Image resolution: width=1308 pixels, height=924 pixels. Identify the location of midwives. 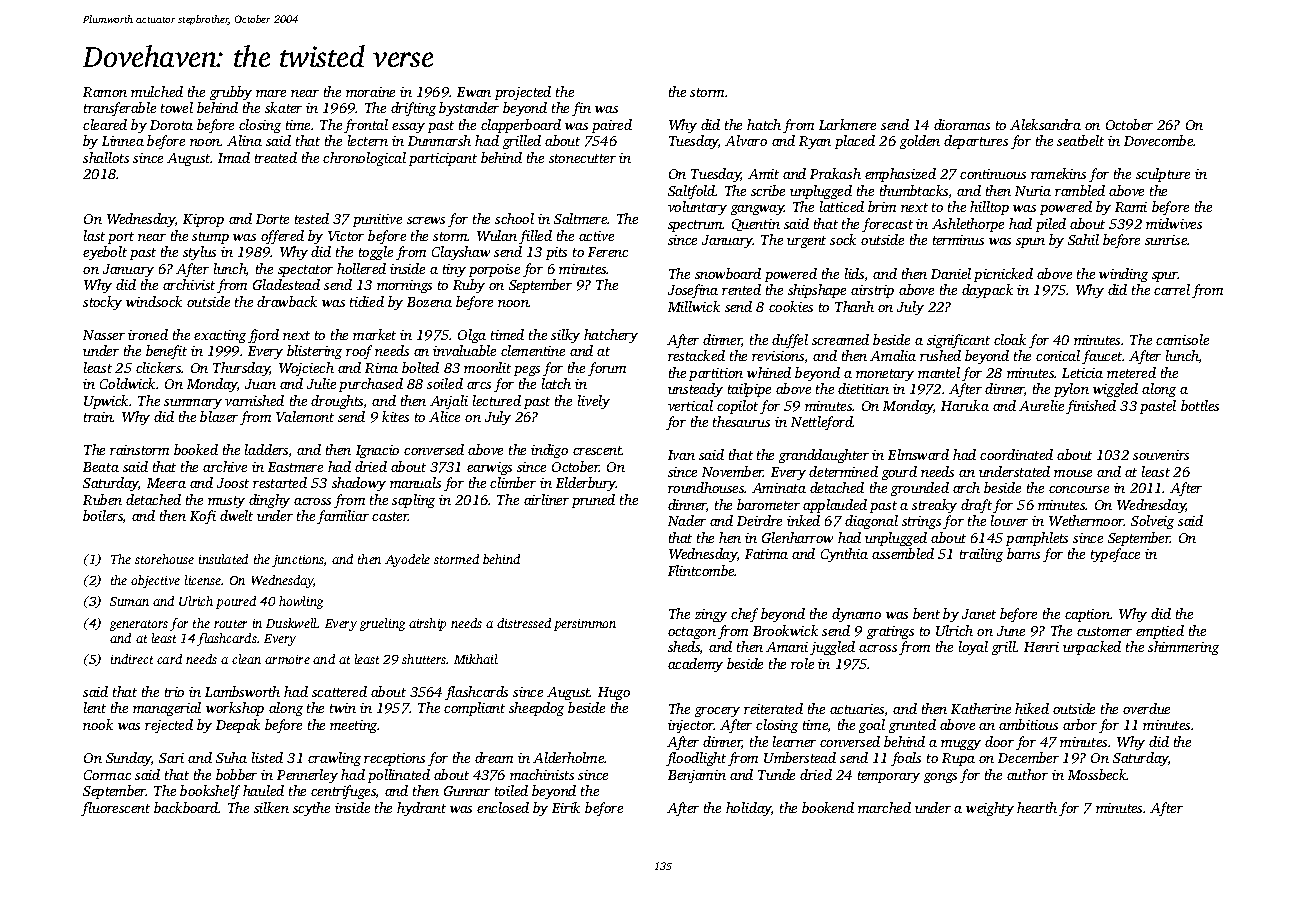
(1174, 223).
